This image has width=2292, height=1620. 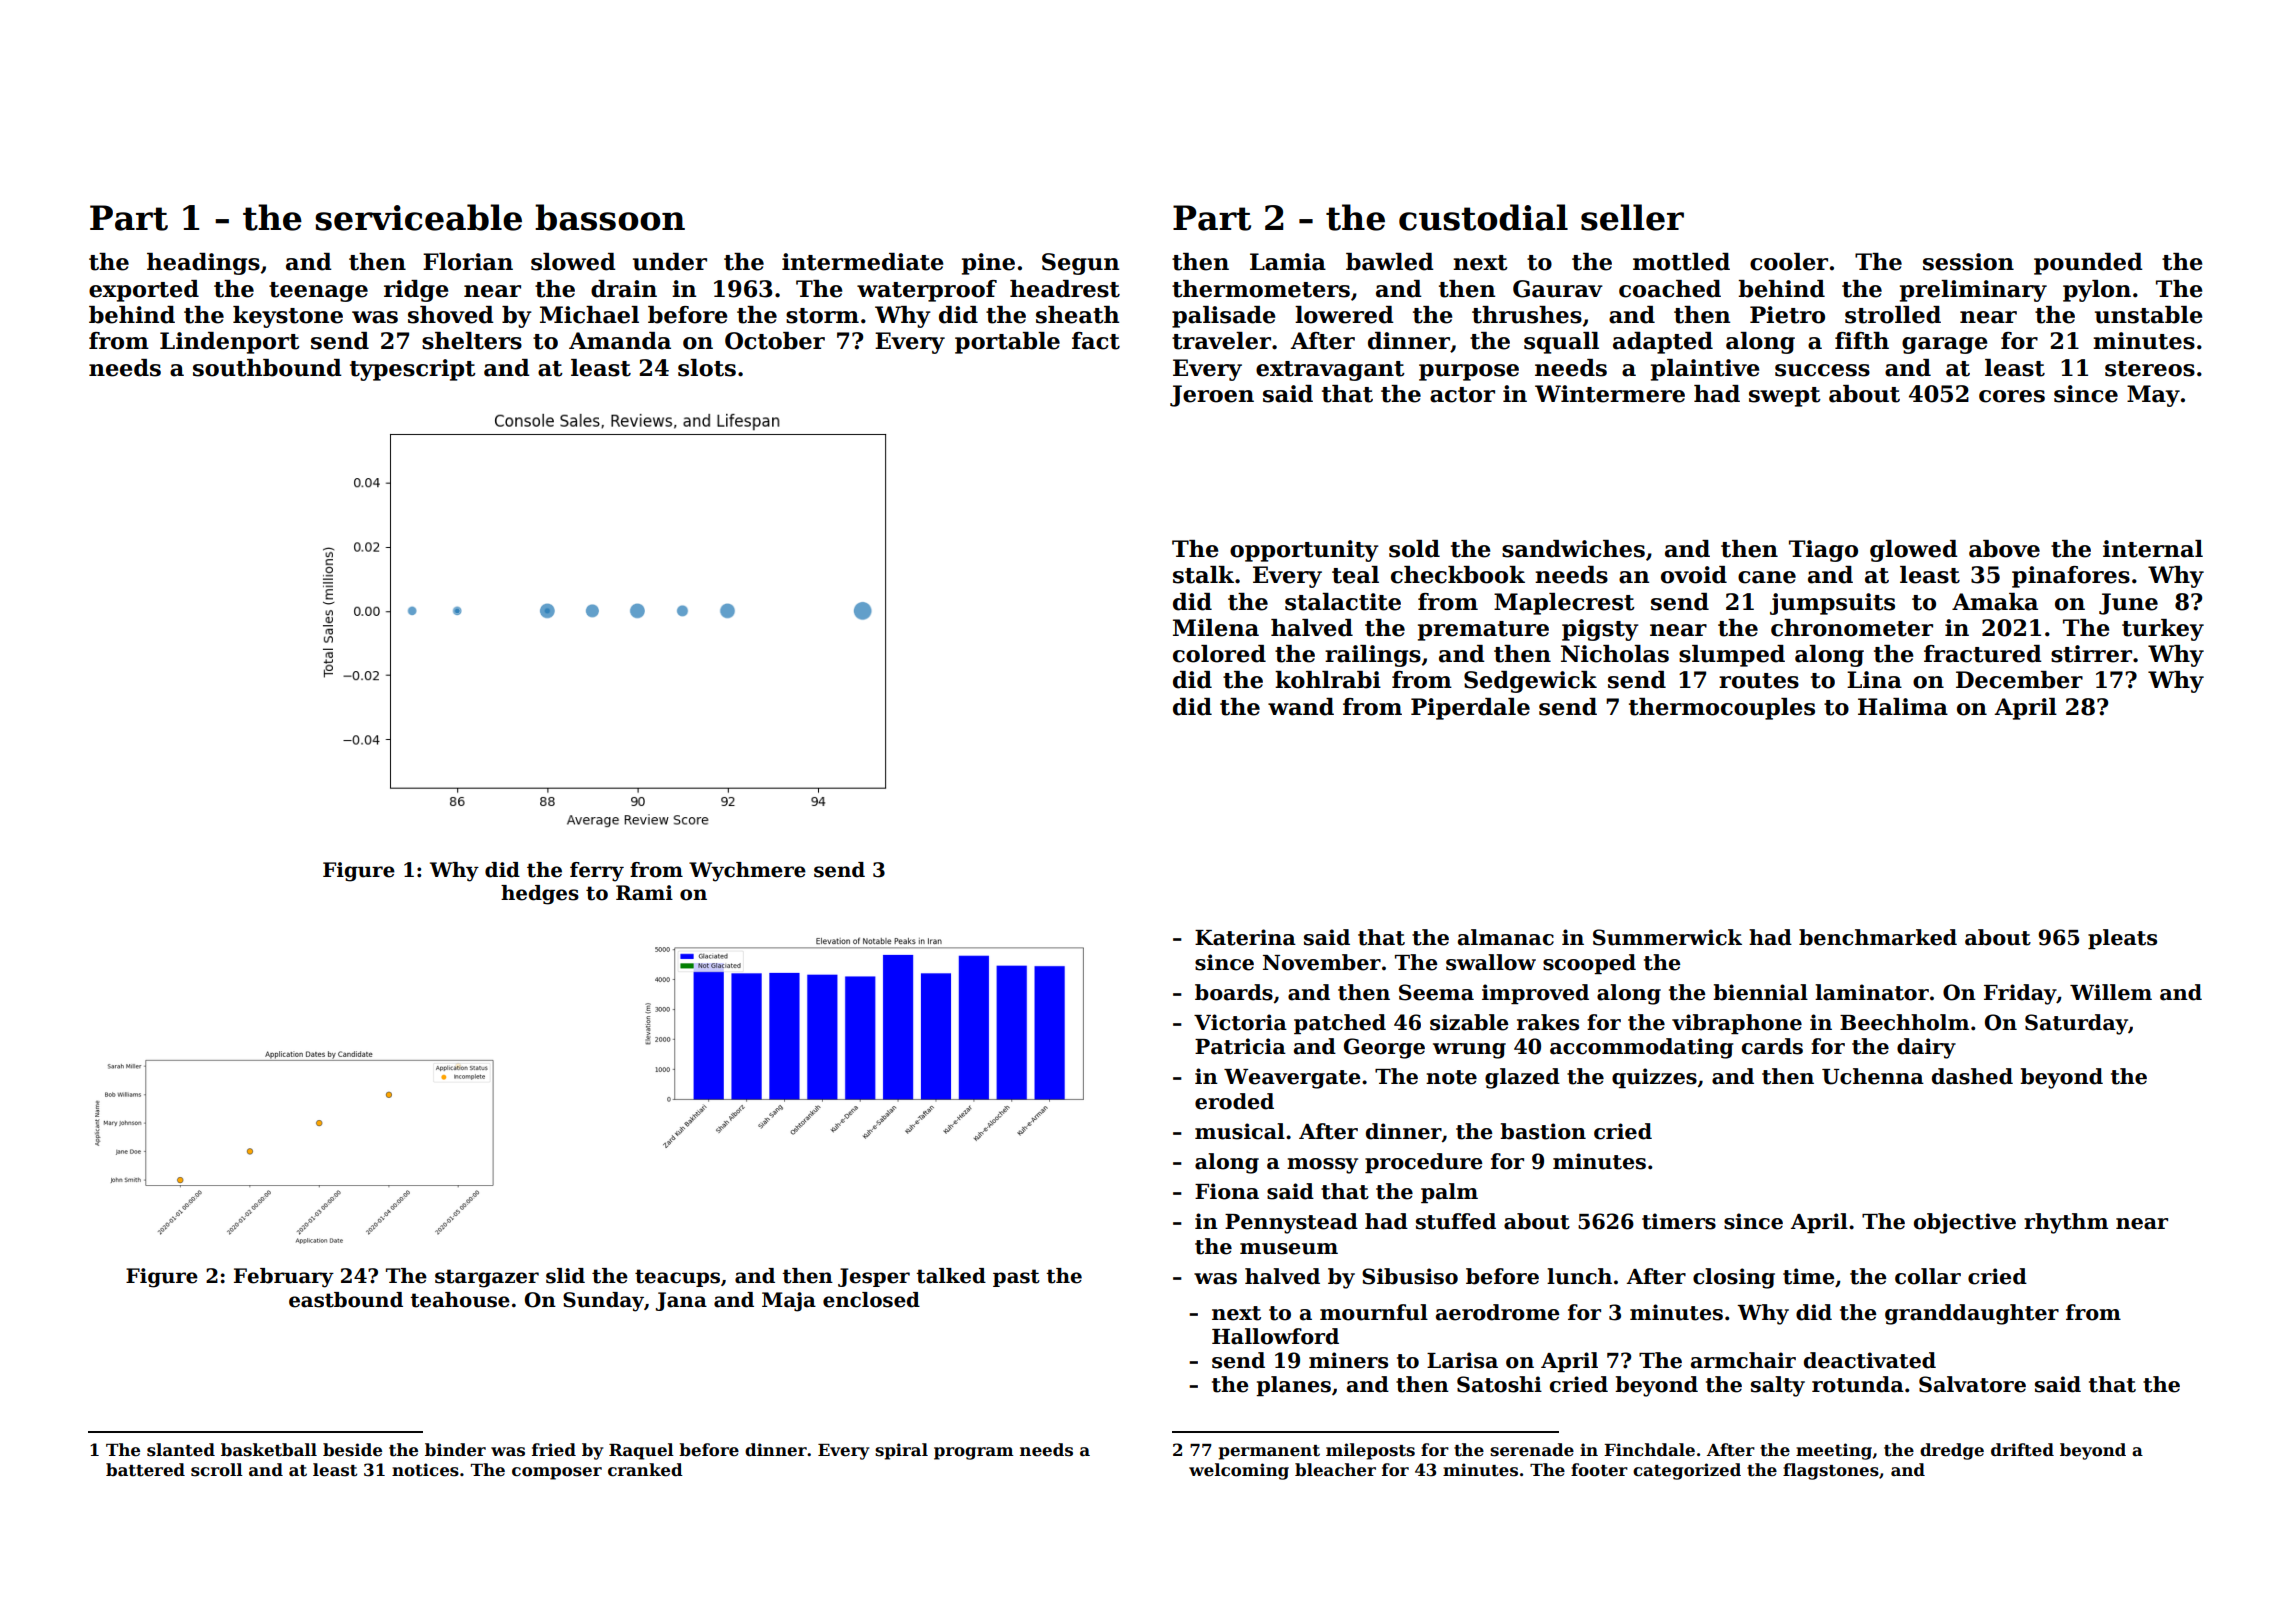 I want to click on talked, so click(x=951, y=1276).
